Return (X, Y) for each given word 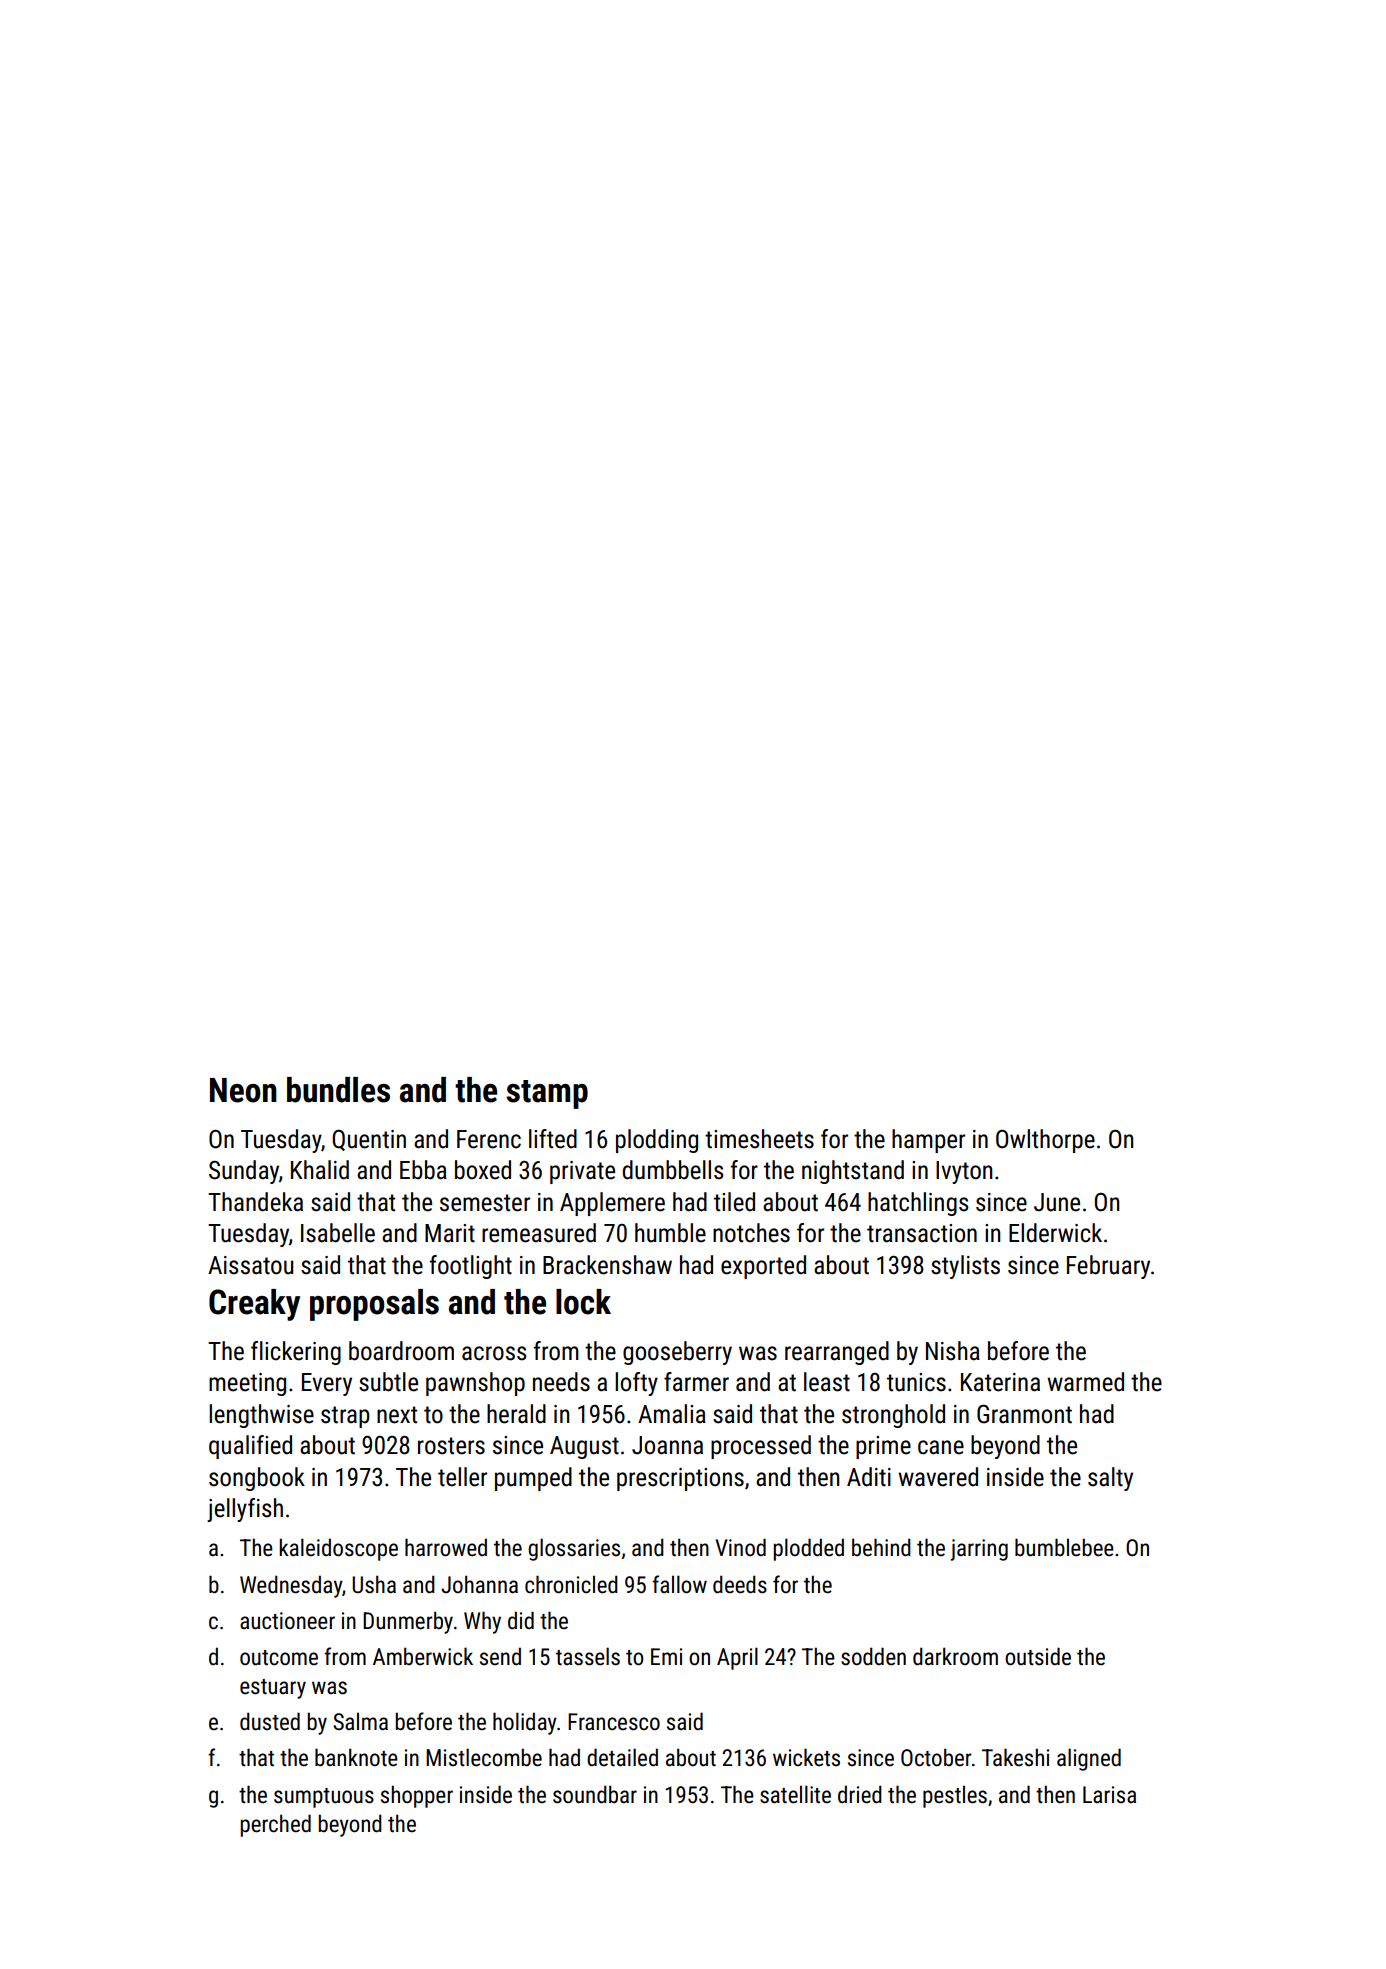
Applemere (612, 1204)
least (827, 1382)
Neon (243, 1090)
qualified (250, 1447)
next (397, 1415)
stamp (547, 1094)
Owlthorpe (1045, 1141)
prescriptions (680, 1479)
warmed (1085, 1382)
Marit (450, 1233)
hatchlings (918, 1204)
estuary (273, 1689)
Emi (666, 1656)
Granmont (1024, 1414)
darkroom (955, 1656)
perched (275, 1825)
